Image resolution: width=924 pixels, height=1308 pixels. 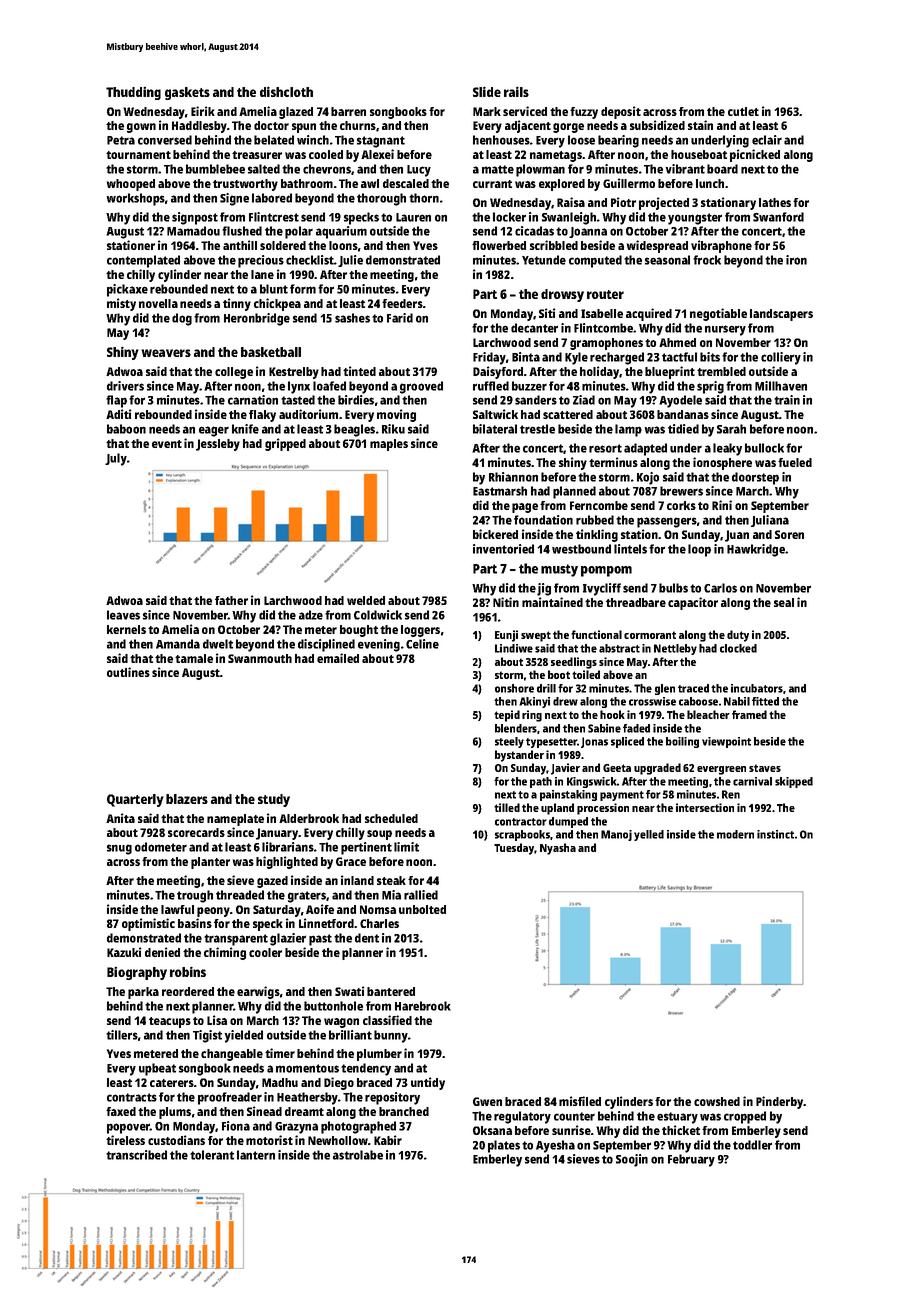 I want to click on boiling, so click(x=682, y=742).
